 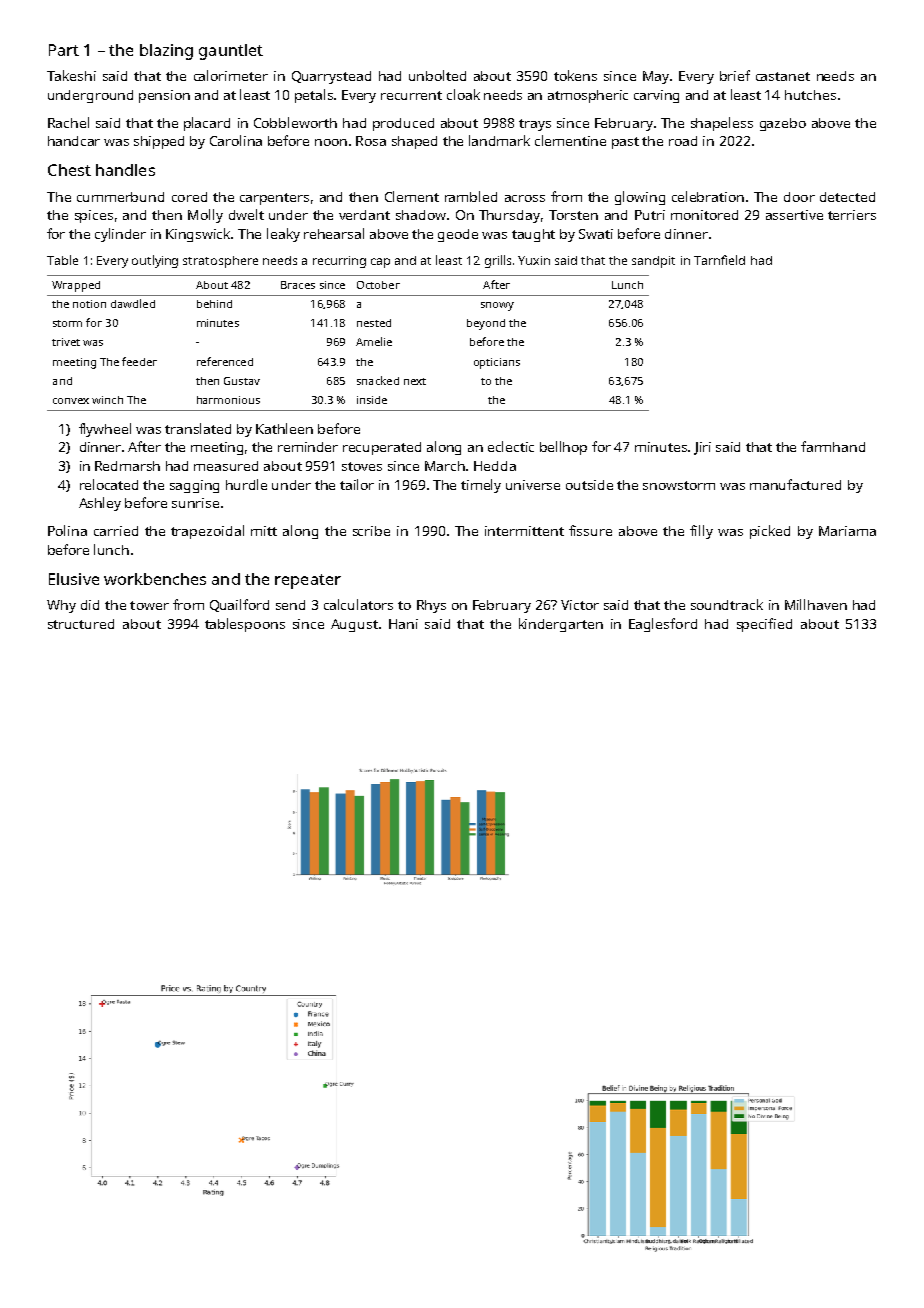 I want to click on Jiri, so click(x=702, y=448).
